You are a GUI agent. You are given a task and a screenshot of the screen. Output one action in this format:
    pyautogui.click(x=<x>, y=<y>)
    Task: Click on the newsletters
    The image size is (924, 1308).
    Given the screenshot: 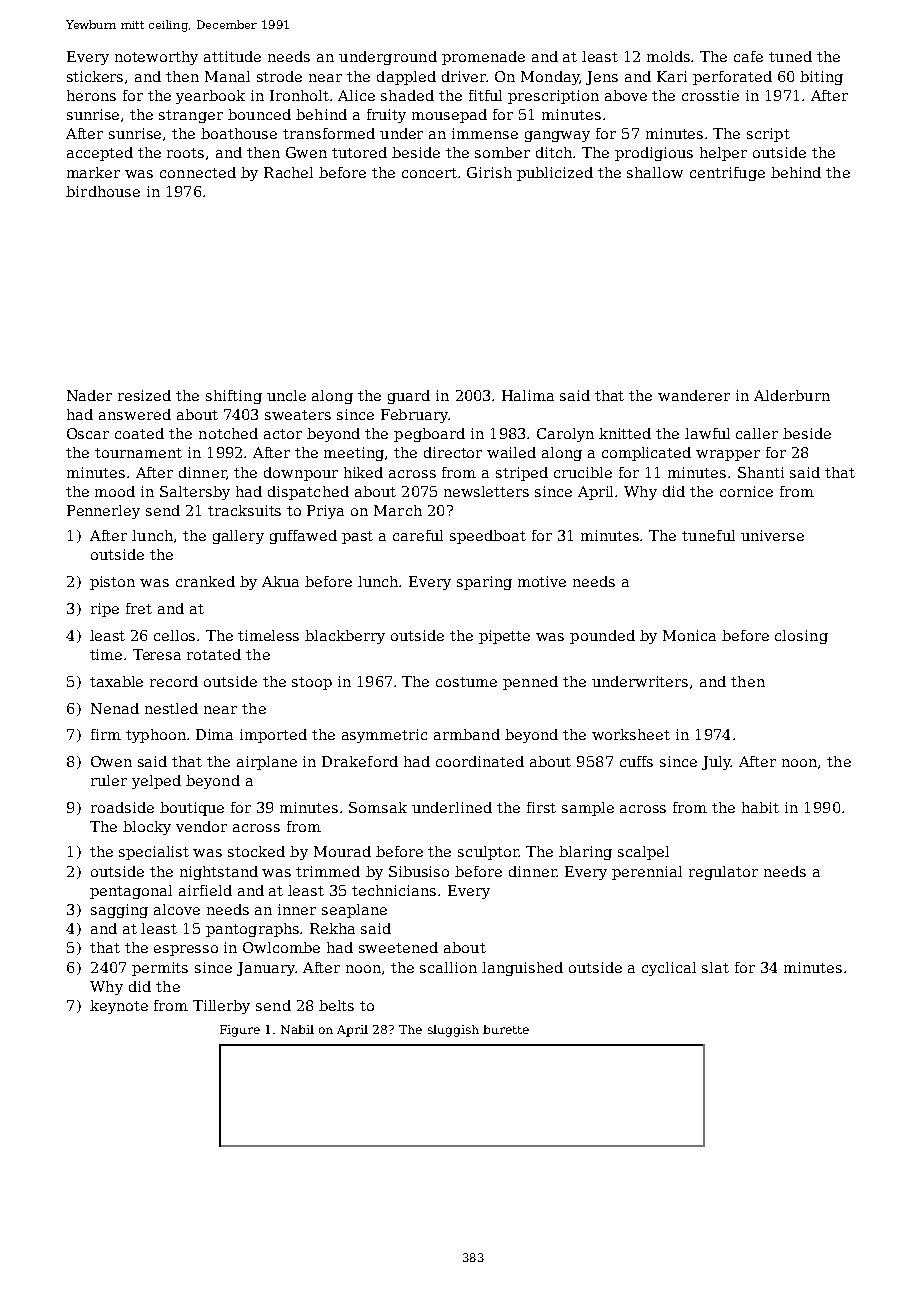 What is the action you would take?
    pyautogui.click(x=486, y=491)
